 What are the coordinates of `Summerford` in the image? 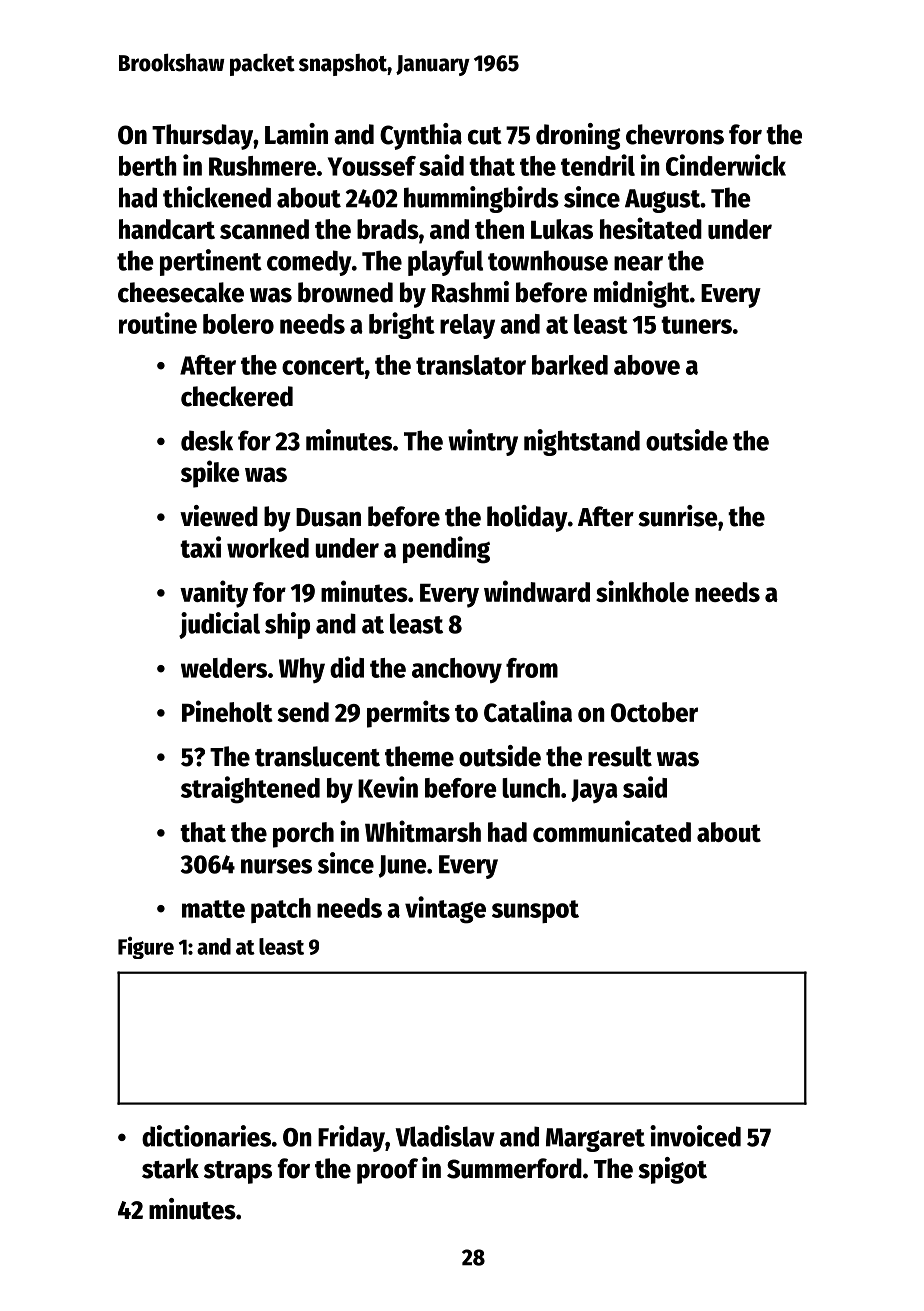 It's located at (514, 1168).
